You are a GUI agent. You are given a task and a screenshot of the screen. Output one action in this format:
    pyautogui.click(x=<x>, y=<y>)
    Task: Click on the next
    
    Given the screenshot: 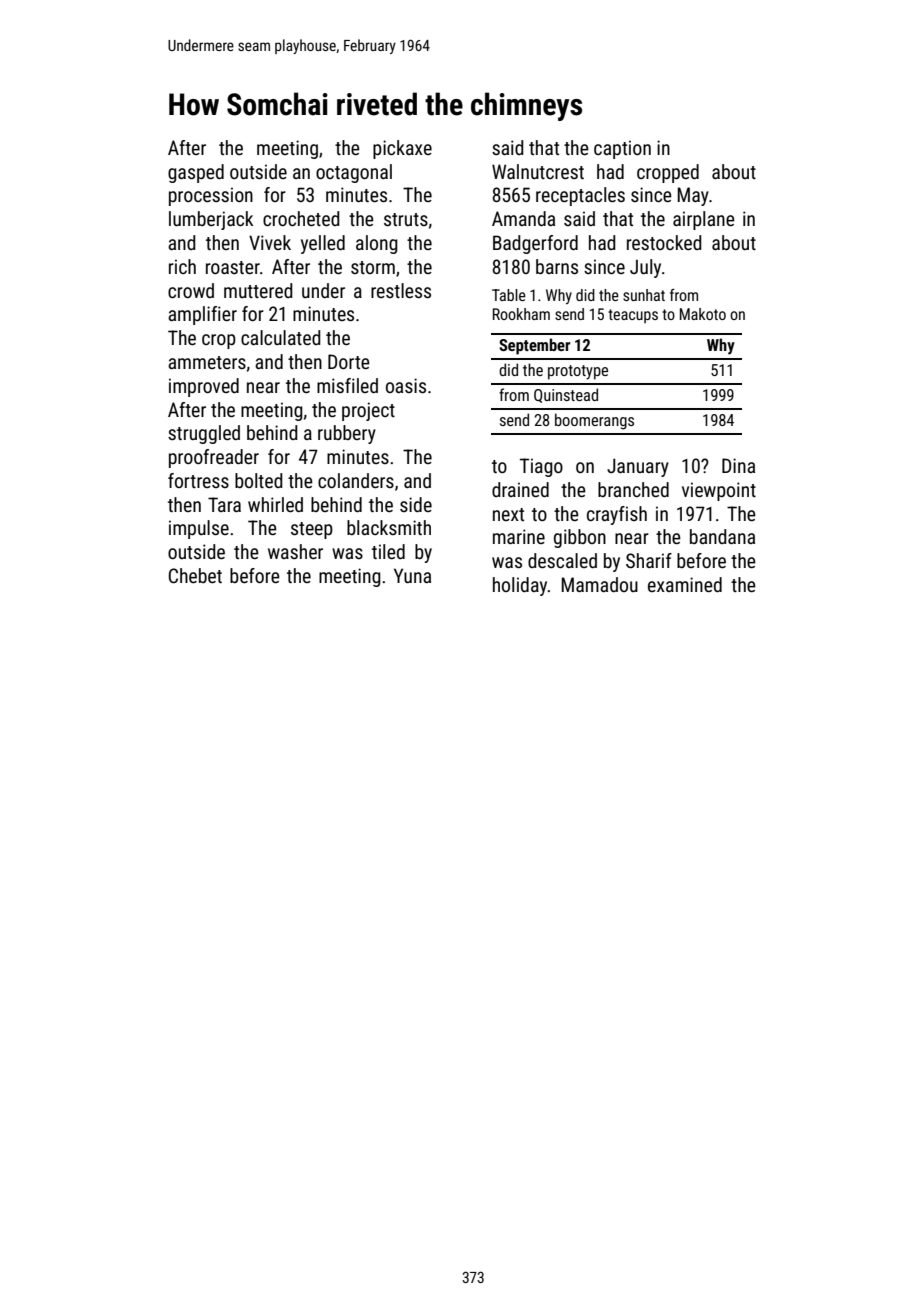 What is the action you would take?
    pyautogui.click(x=508, y=514)
